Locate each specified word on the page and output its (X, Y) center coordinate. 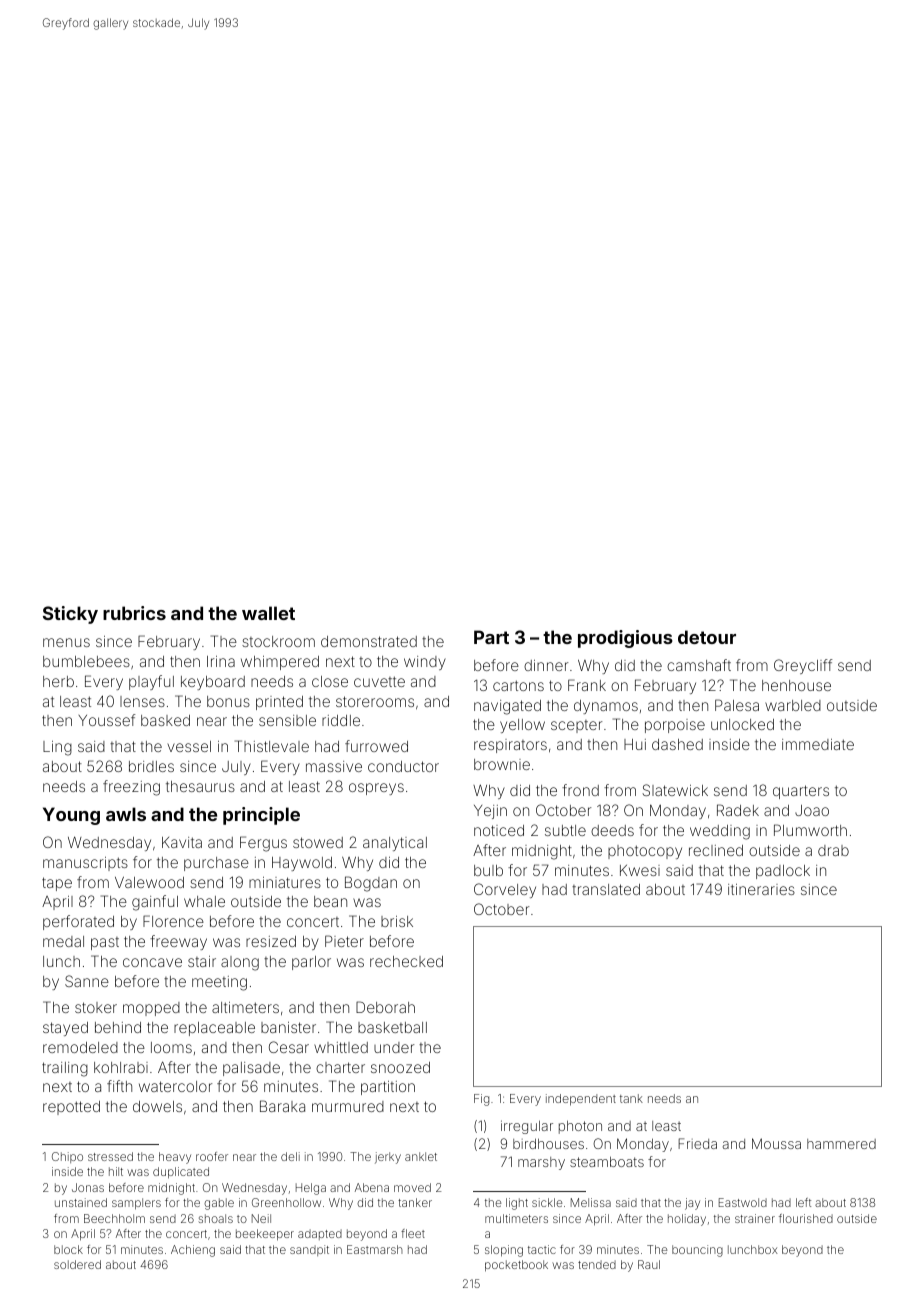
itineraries (761, 889)
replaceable (214, 1029)
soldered (77, 1264)
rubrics (134, 613)
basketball (392, 1027)
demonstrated (369, 641)
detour (707, 637)
